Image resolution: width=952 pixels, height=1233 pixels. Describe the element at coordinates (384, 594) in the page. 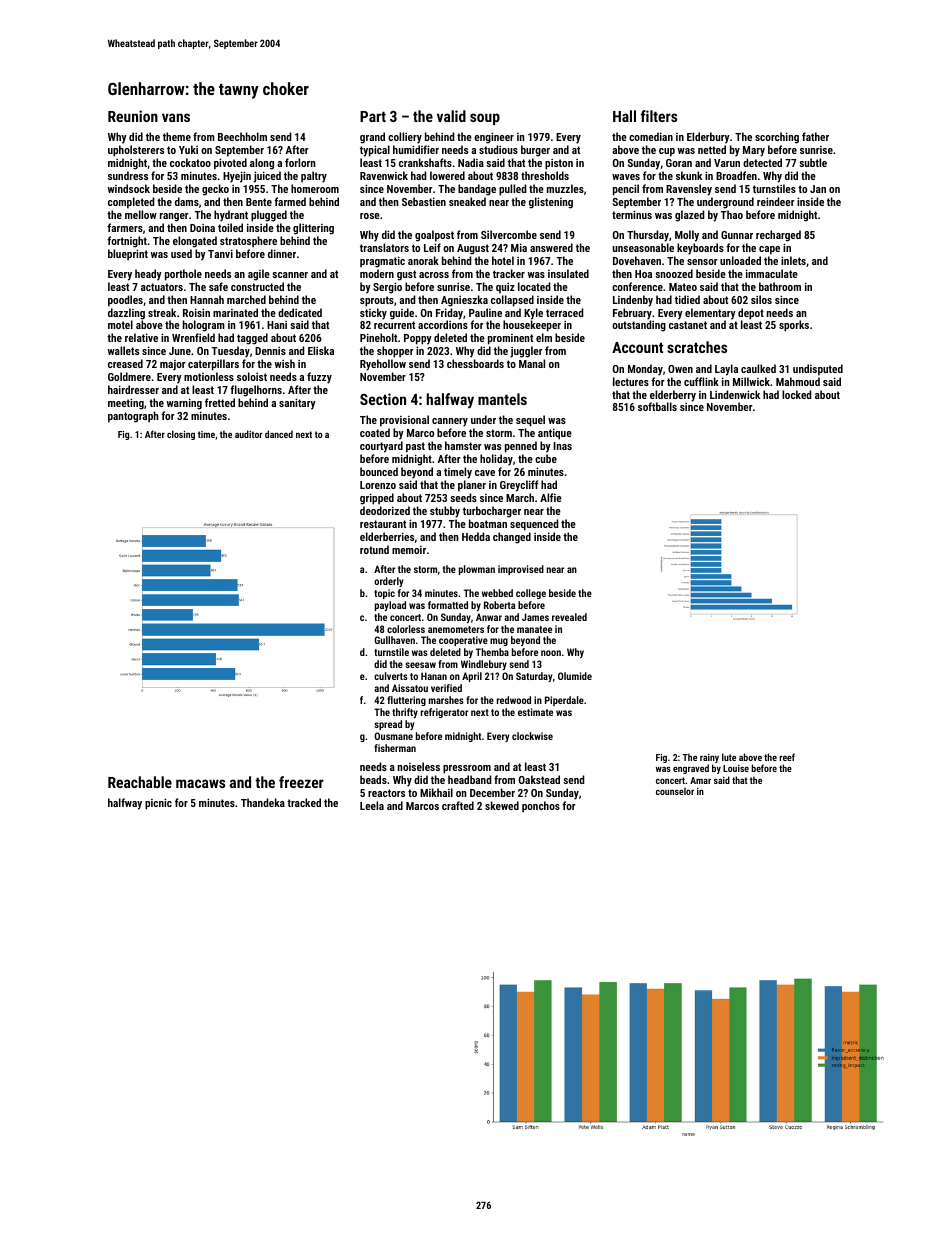

I see `topic` at that location.
